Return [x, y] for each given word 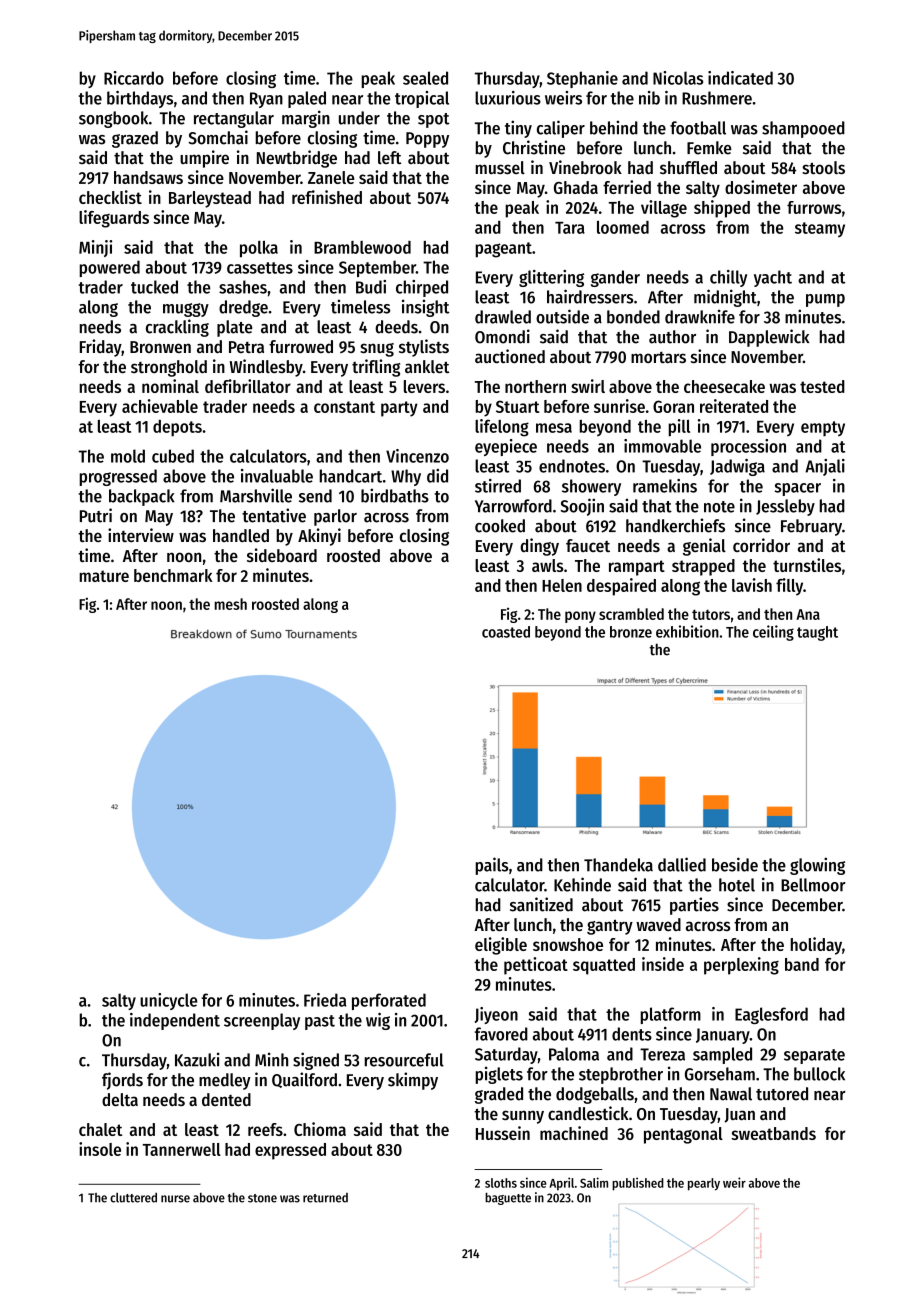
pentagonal [683, 1135]
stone [262, 1198]
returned [325, 1198]
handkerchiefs [675, 525]
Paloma [574, 1054]
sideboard [282, 555]
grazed [135, 139]
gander [615, 278]
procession [748, 447]
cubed [173, 456]
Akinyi [319, 537]
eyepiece [506, 447]
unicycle [168, 1001]
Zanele [331, 177]
